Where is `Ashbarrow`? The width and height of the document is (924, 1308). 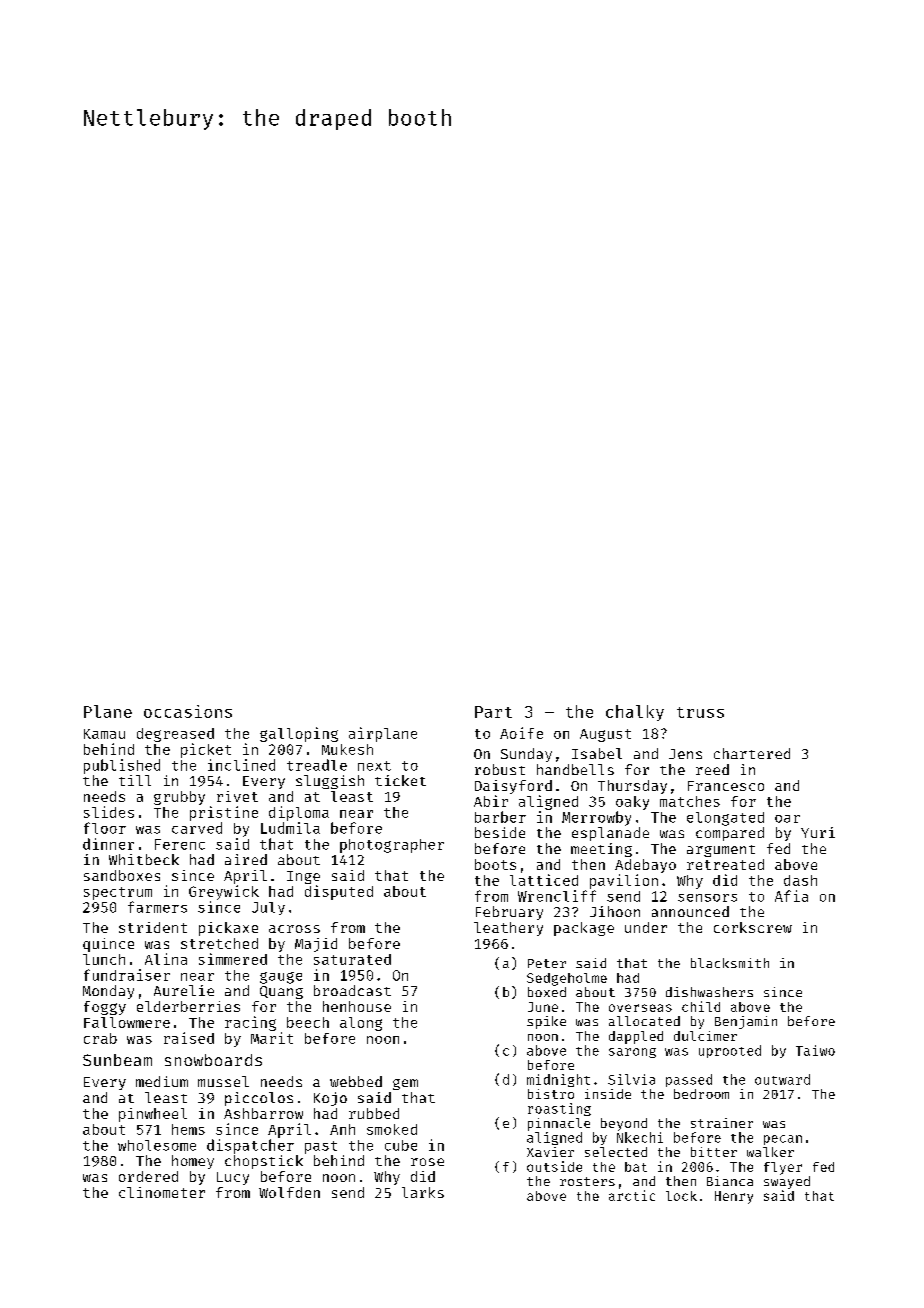
Ashbarrow is located at coordinates (263, 1113).
